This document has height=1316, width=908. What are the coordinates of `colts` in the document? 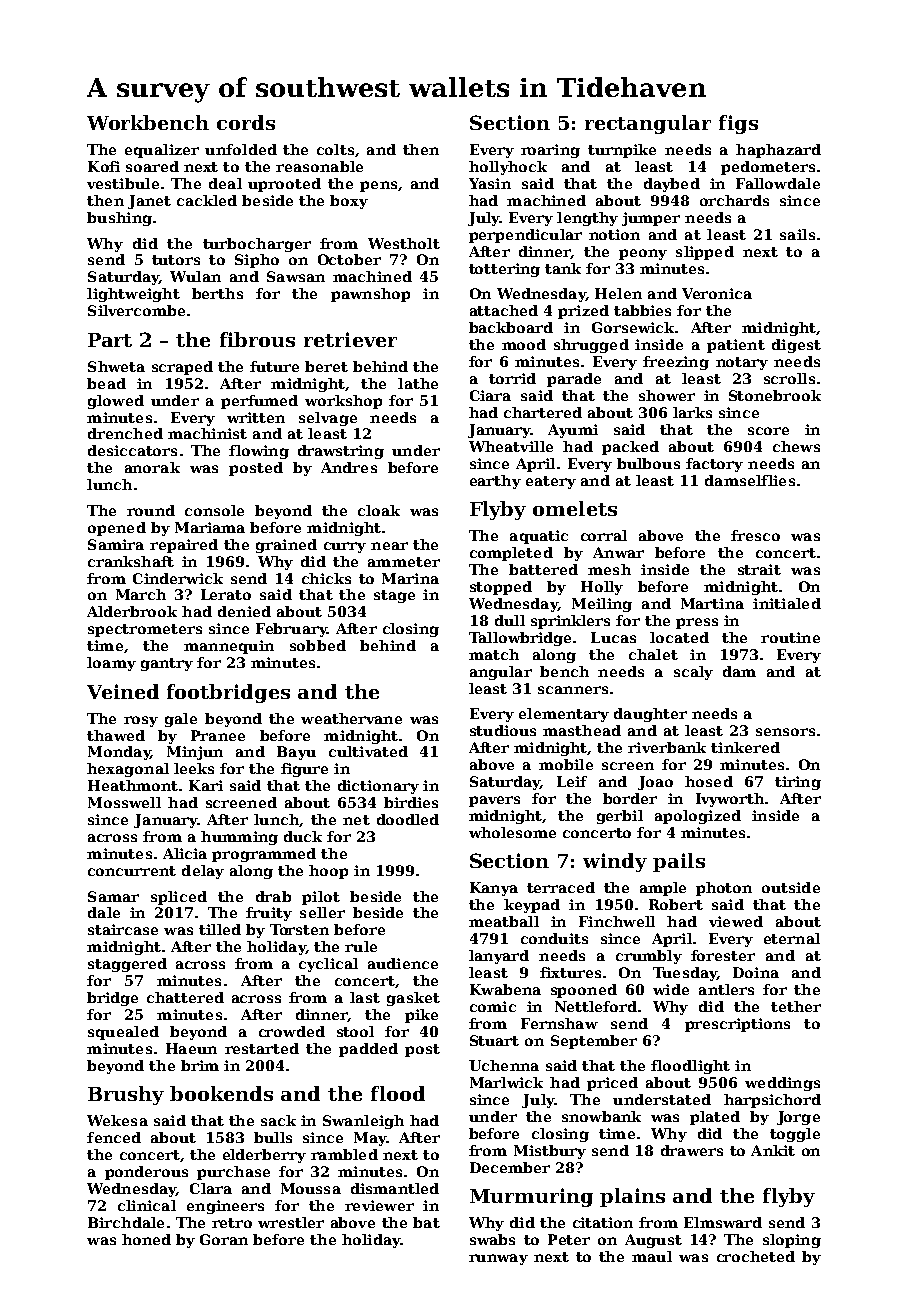 It's located at (335, 149).
